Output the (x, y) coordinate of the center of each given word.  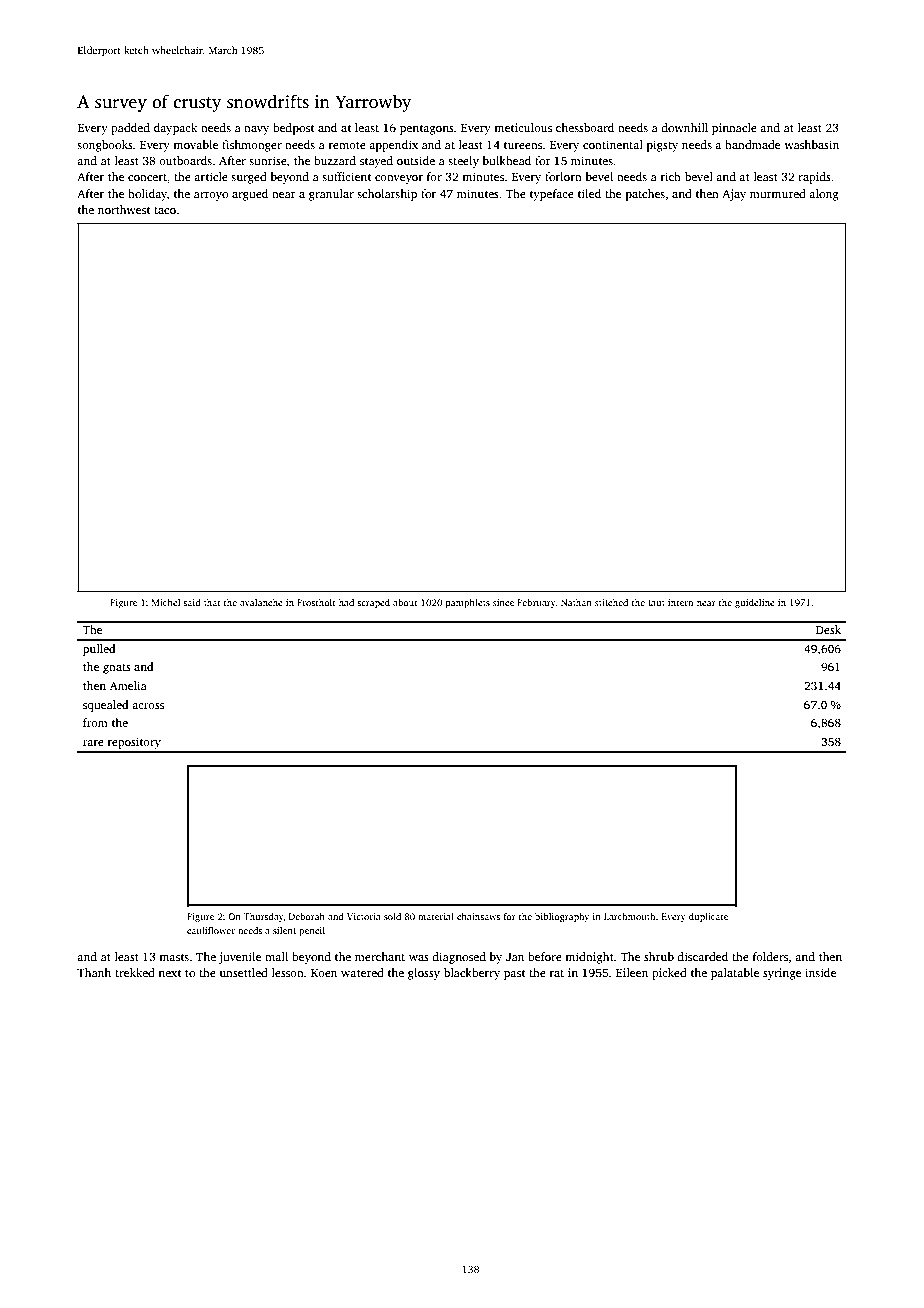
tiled (589, 193)
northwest (124, 209)
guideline (755, 603)
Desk (828, 629)
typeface (552, 195)
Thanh (94, 972)
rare (93, 743)
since (503, 602)
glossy (424, 974)
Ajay (734, 195)
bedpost (293, 129)
